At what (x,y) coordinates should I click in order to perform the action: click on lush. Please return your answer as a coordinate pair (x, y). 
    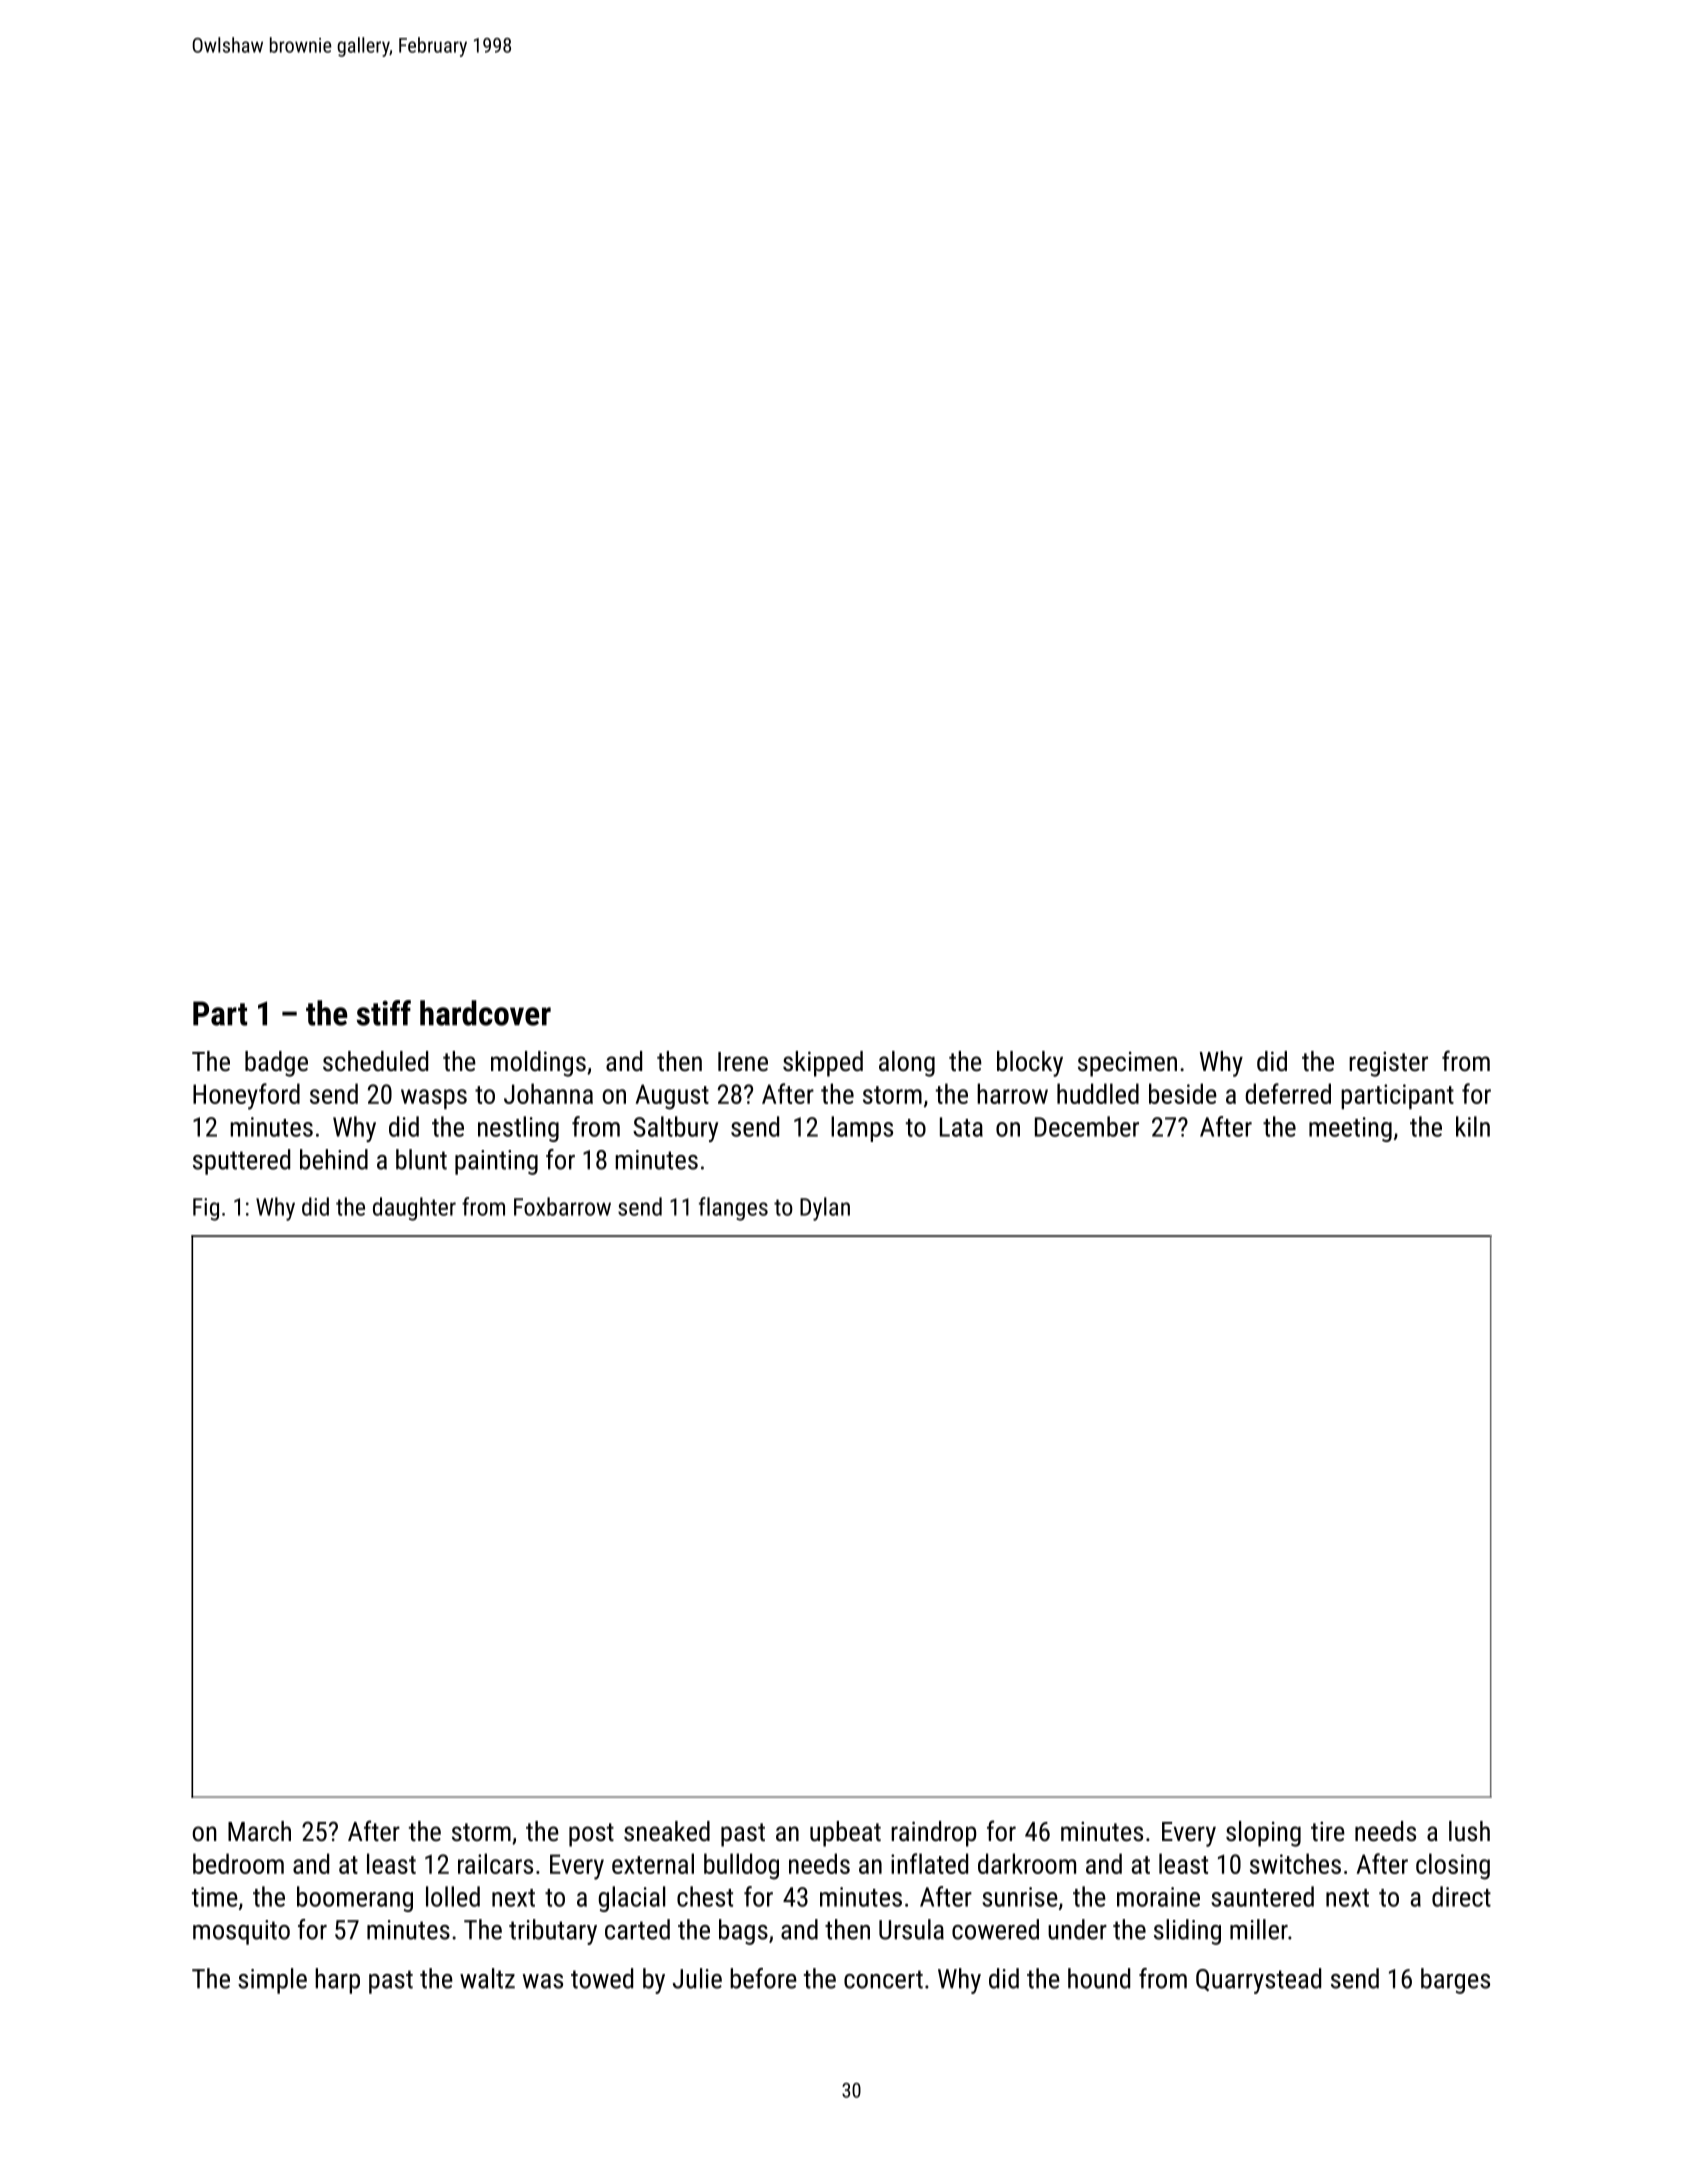
    Looking at the image, I should click on (1469, 1831).
